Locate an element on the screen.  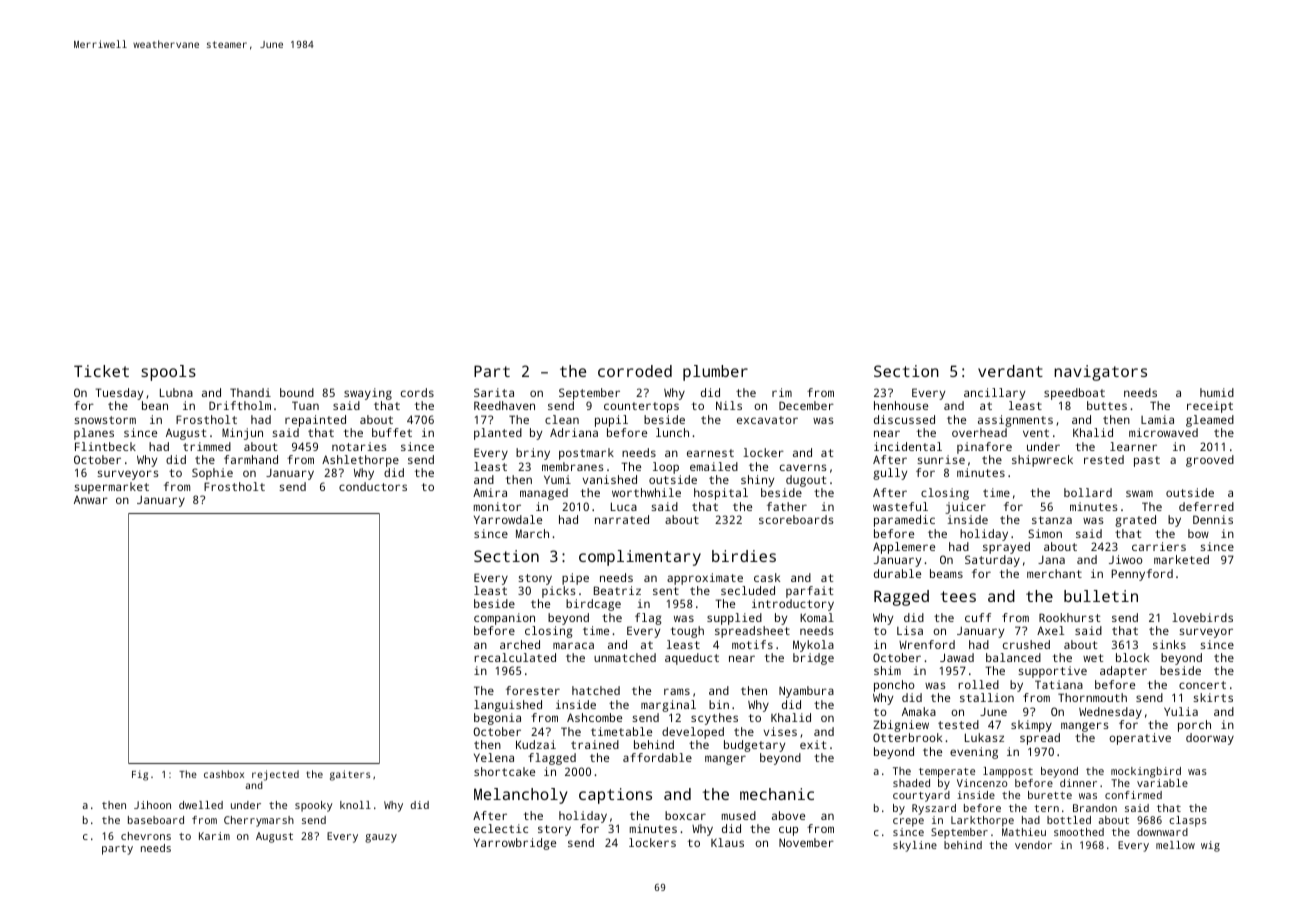
spools is located at coordinates (168, 373).
